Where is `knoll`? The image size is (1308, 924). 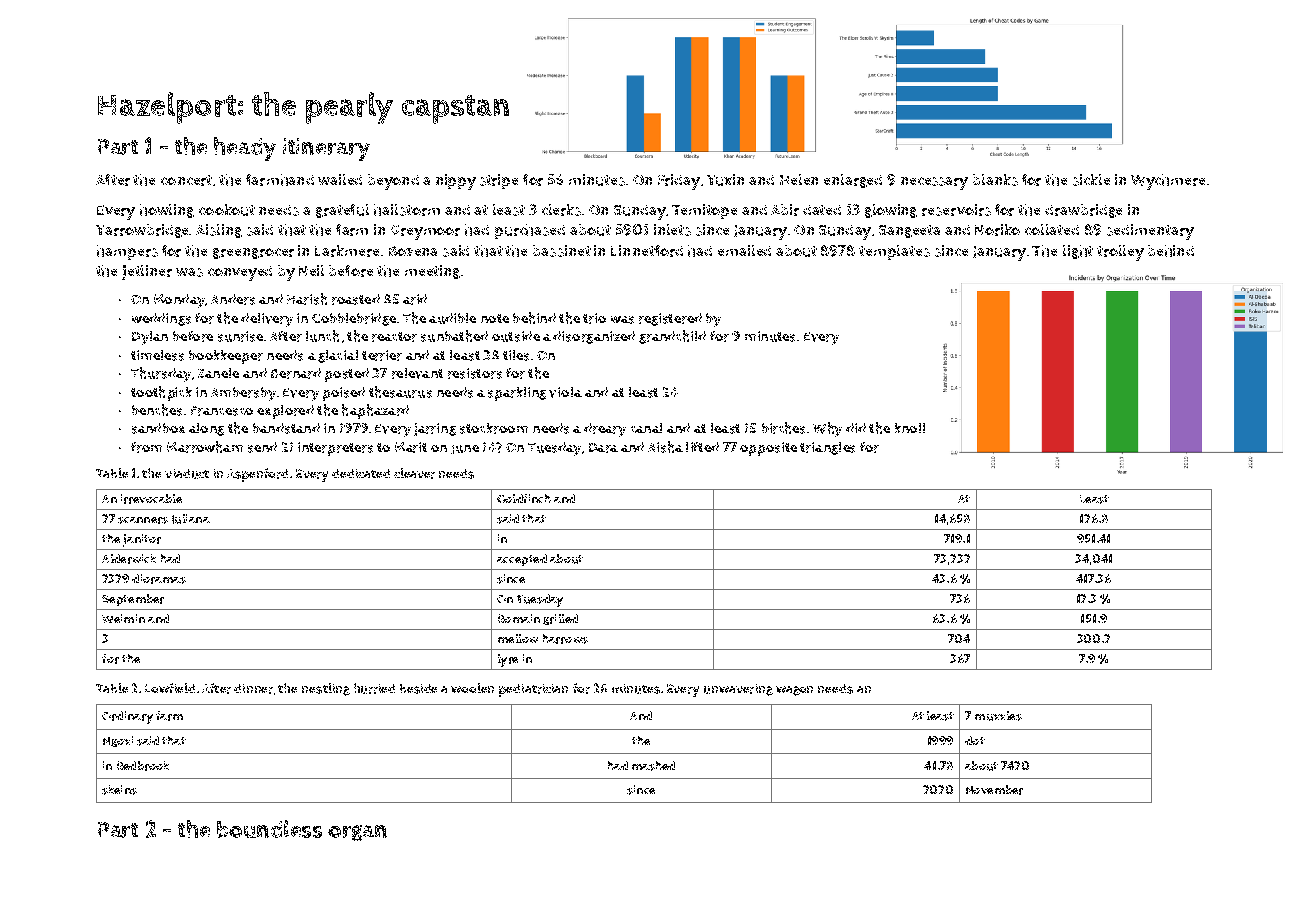
knoll is located at coordinates (910, 428).
